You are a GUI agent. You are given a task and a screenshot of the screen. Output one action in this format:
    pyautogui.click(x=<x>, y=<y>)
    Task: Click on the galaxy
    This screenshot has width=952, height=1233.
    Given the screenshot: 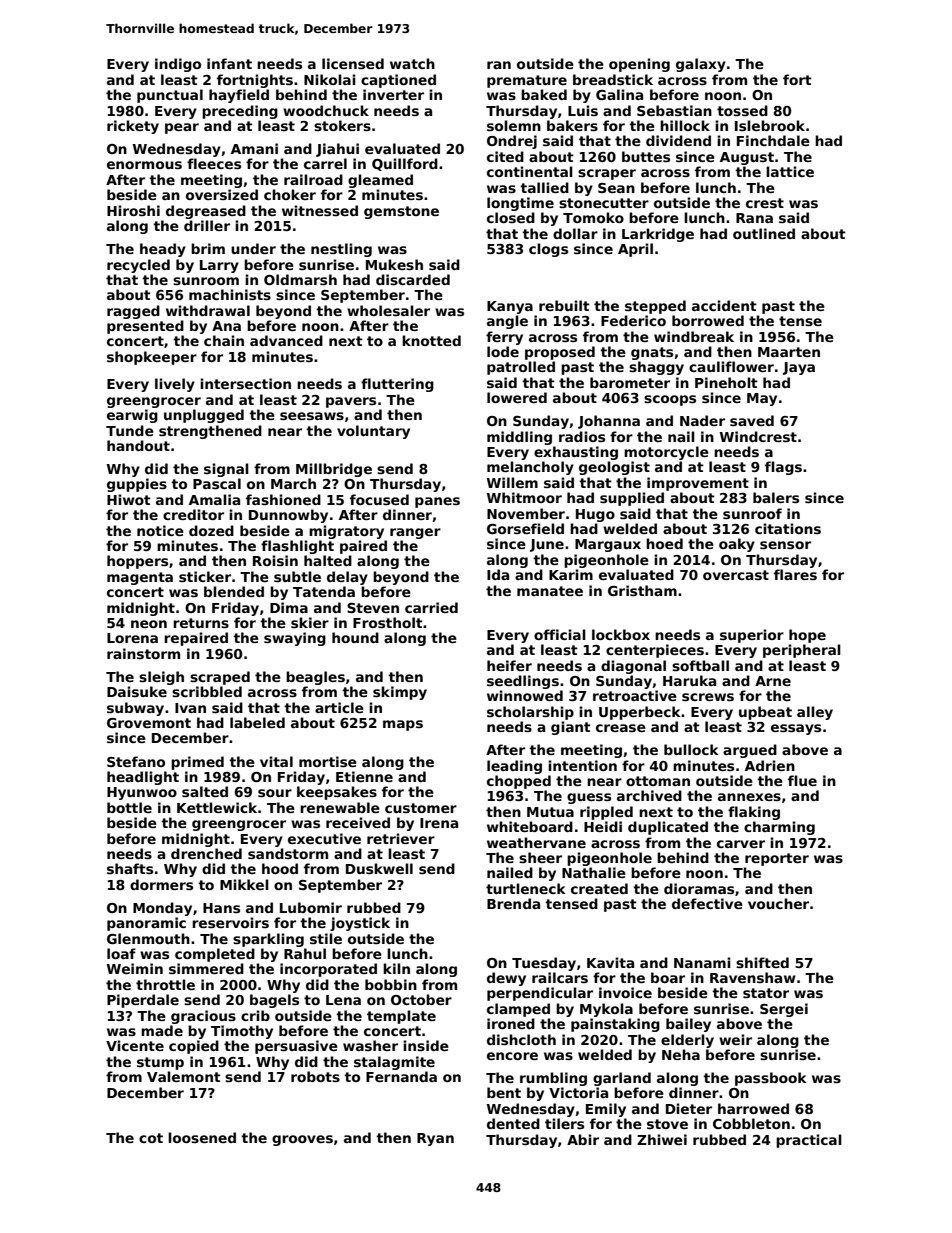 What is the action you would take?
    pyautogui.click(x=701, y=65)
